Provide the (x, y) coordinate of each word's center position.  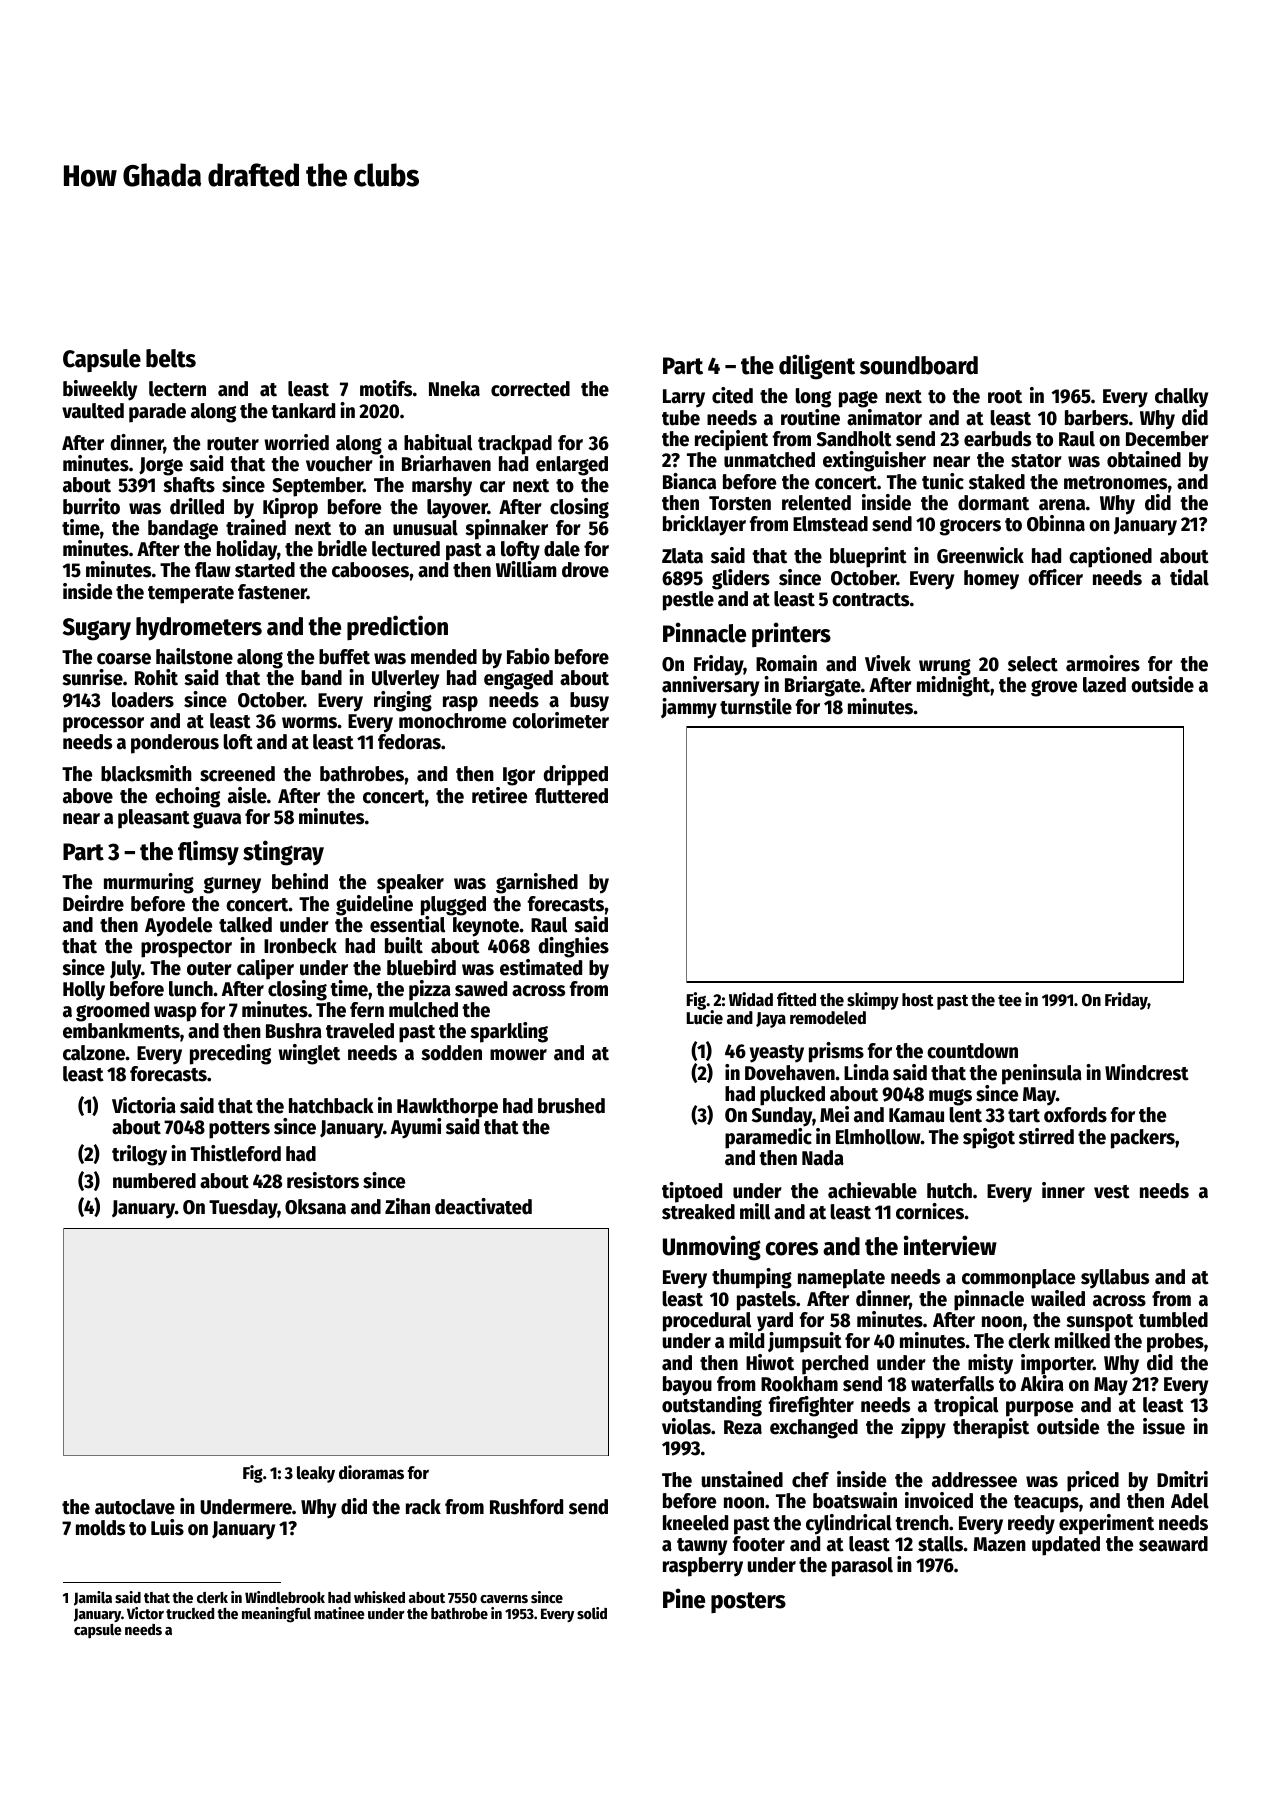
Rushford (526, 1507)
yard (775, 1322)
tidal (1189, 577)
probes (1175, 1343)
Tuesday (243, 1209)
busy (589, 702)
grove (1054, 688)
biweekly (100, 390)
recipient (731, 440)
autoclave (135, 1507)
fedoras (409, 742)
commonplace (1018, 1279)
